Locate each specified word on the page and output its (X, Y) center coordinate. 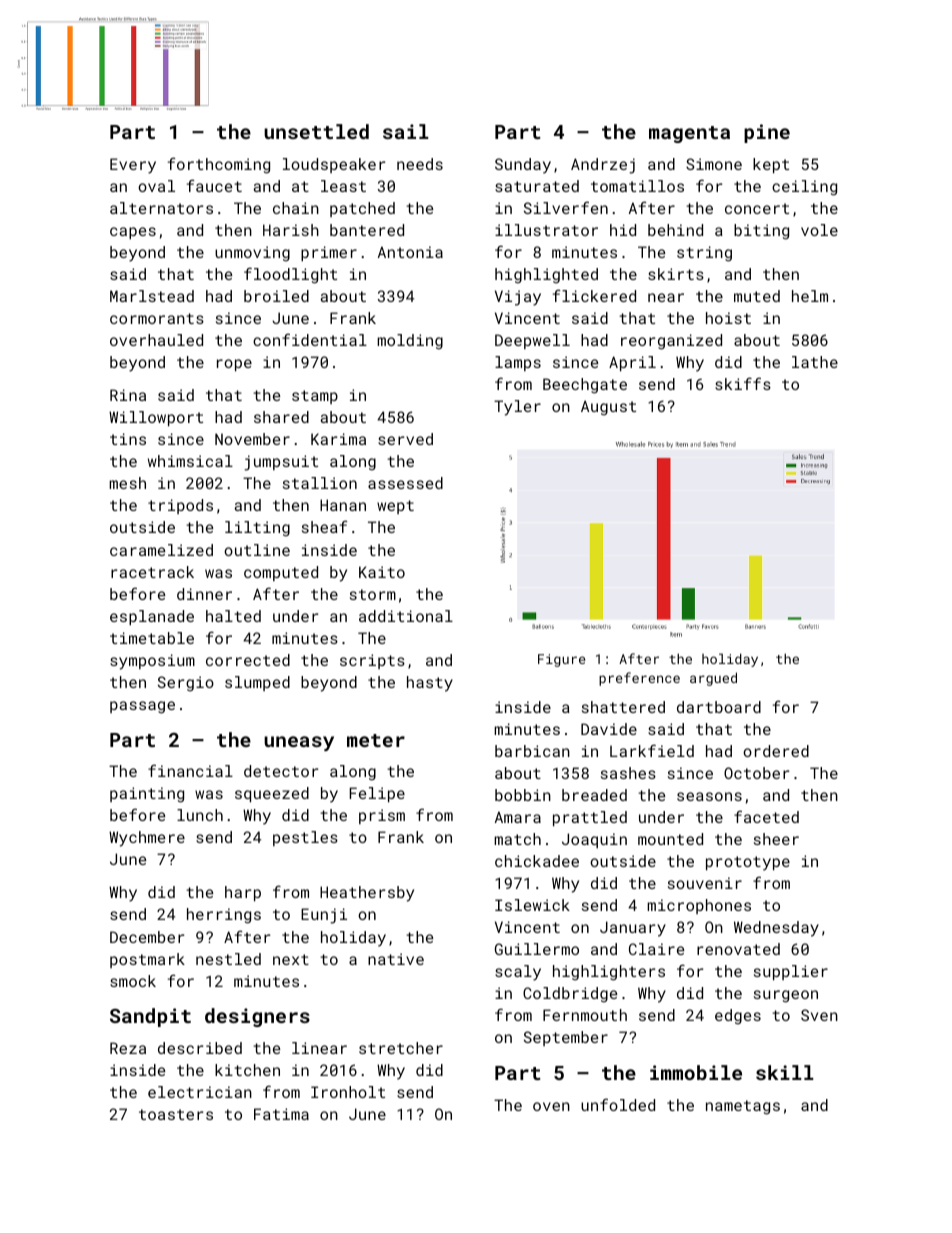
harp (243, 893)
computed (281, 573)
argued (713, 679)
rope (234, 365)
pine (767, 133)
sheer (776, 839)
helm (810, 296)
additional (406, 616)
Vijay (518, 298)
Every (133, 166)
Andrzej (603, 166)
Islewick (532, 905)
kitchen (247, 1070)
